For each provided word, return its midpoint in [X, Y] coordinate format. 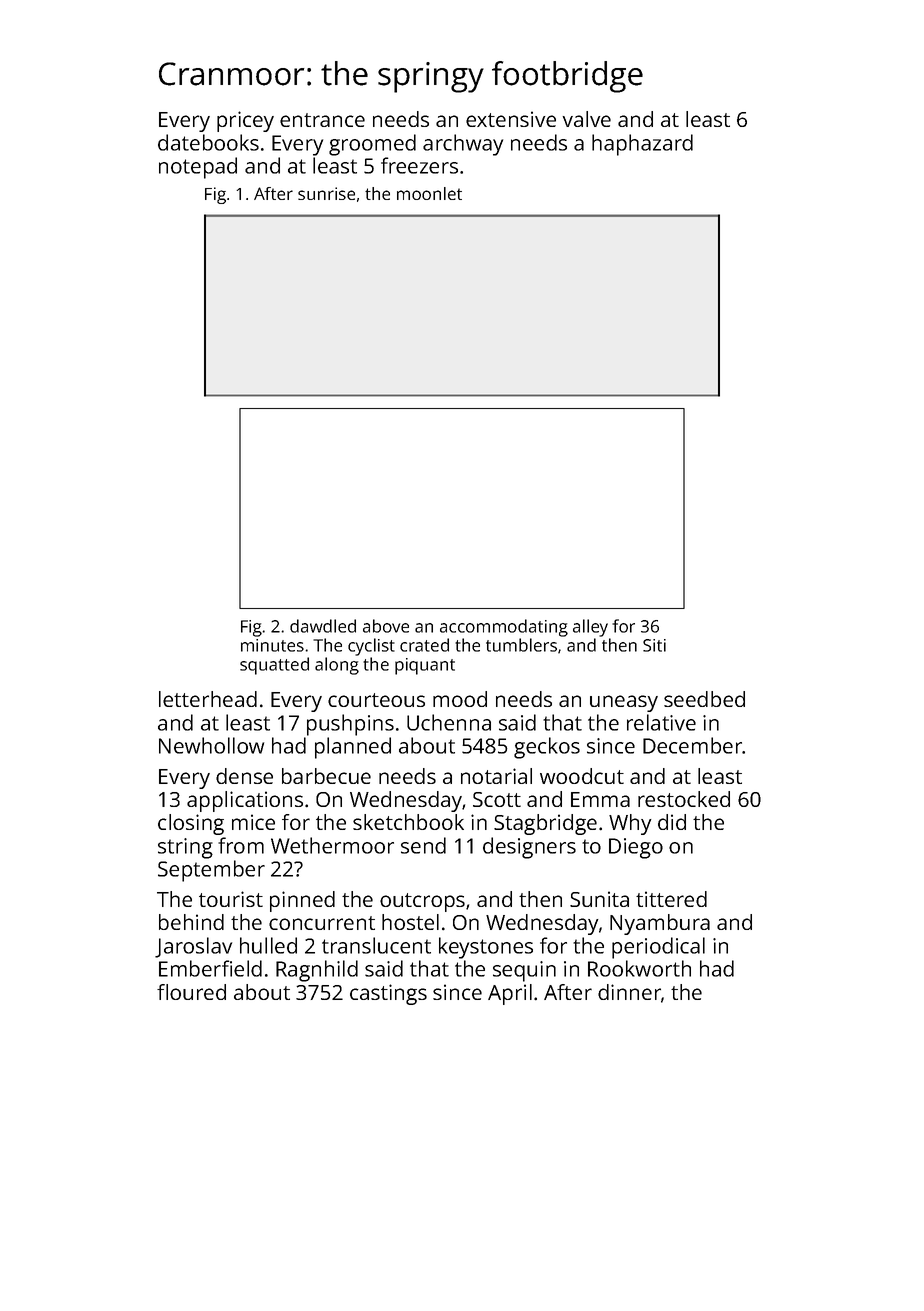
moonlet [429, 193]
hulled [268, 945]
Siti [654, 645]
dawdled [323, 626]
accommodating [504, 628]
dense [244, 776]
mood [460, 699]
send [423, 845]
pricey [245, 121]
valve [587, 119]
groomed [372, 145]
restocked [684, 799]
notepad [198, 168]
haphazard [642, 145]
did [672, 822]
